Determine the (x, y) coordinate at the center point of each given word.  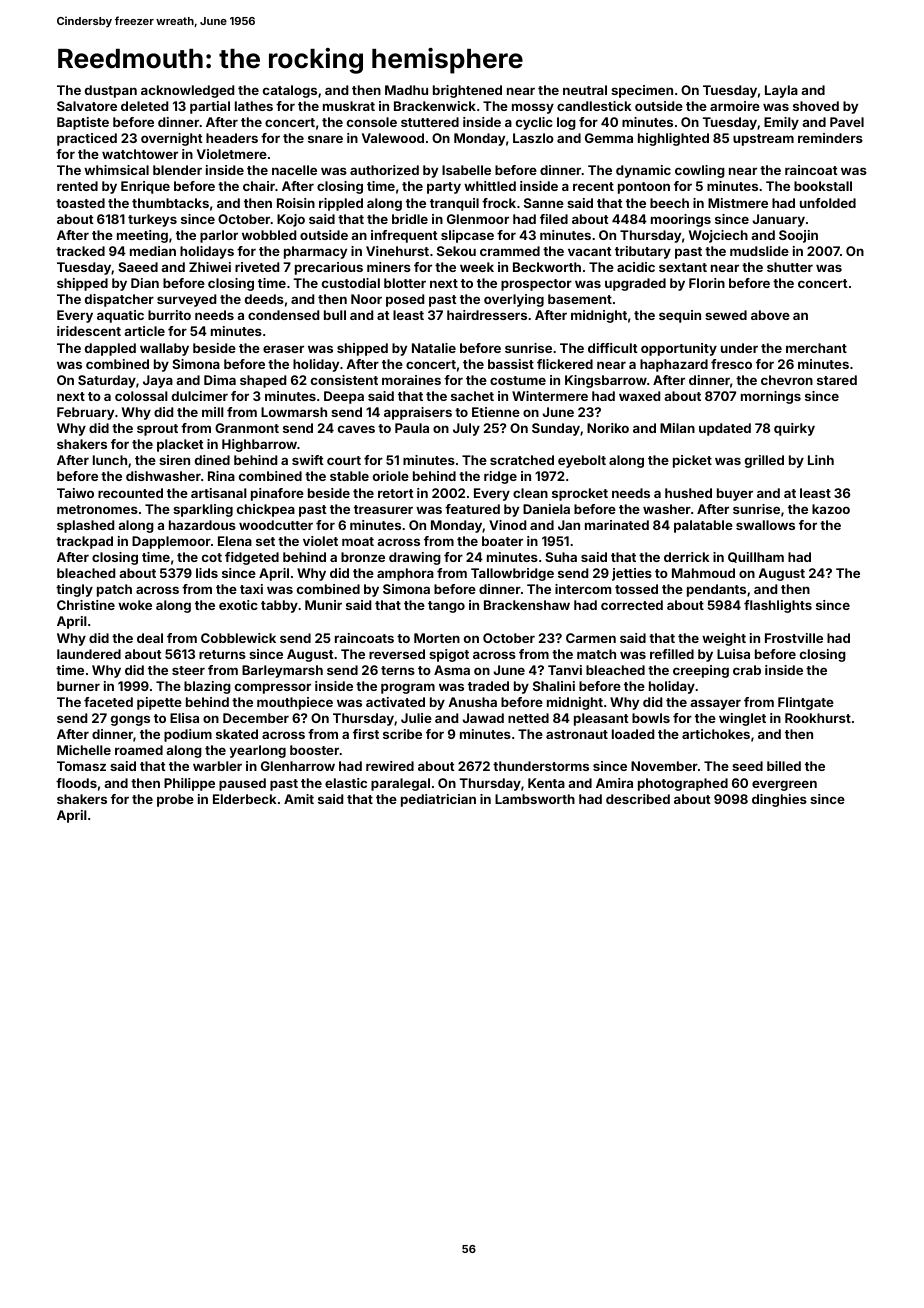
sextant (683, 267)
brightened (467, 91)
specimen (642, 91)
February (85, 413)
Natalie (434, 348)
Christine (86, 605)
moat (358, 541)
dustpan (111, 91)
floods (76, 783)
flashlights (778, 606)
